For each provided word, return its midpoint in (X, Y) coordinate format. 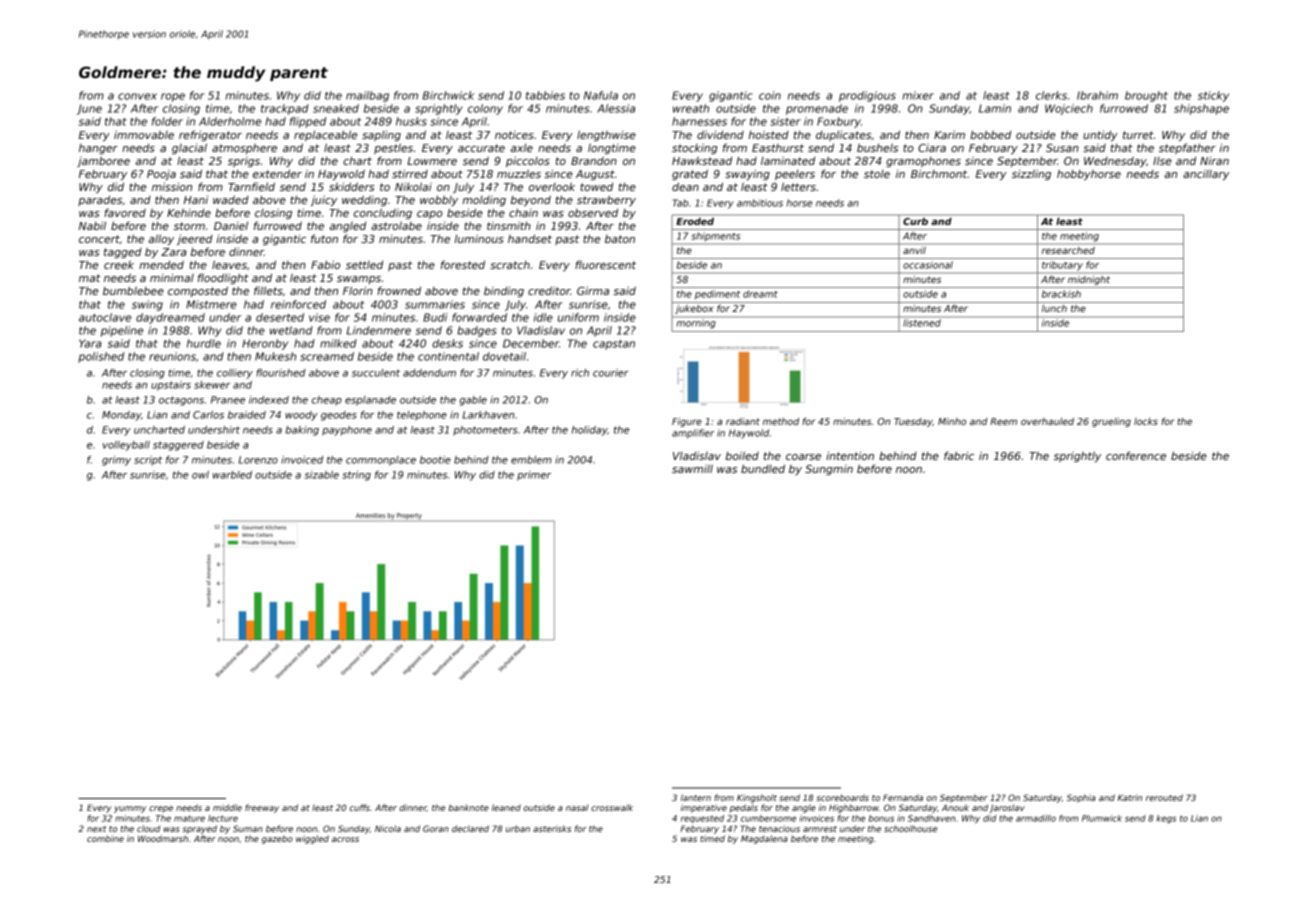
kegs (1166, 819)
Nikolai (413, 186)
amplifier (693, 434)
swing (147, 305)
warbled (232, 475)
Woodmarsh (163, 838)
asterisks (552, 828)
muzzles (519, 173)
